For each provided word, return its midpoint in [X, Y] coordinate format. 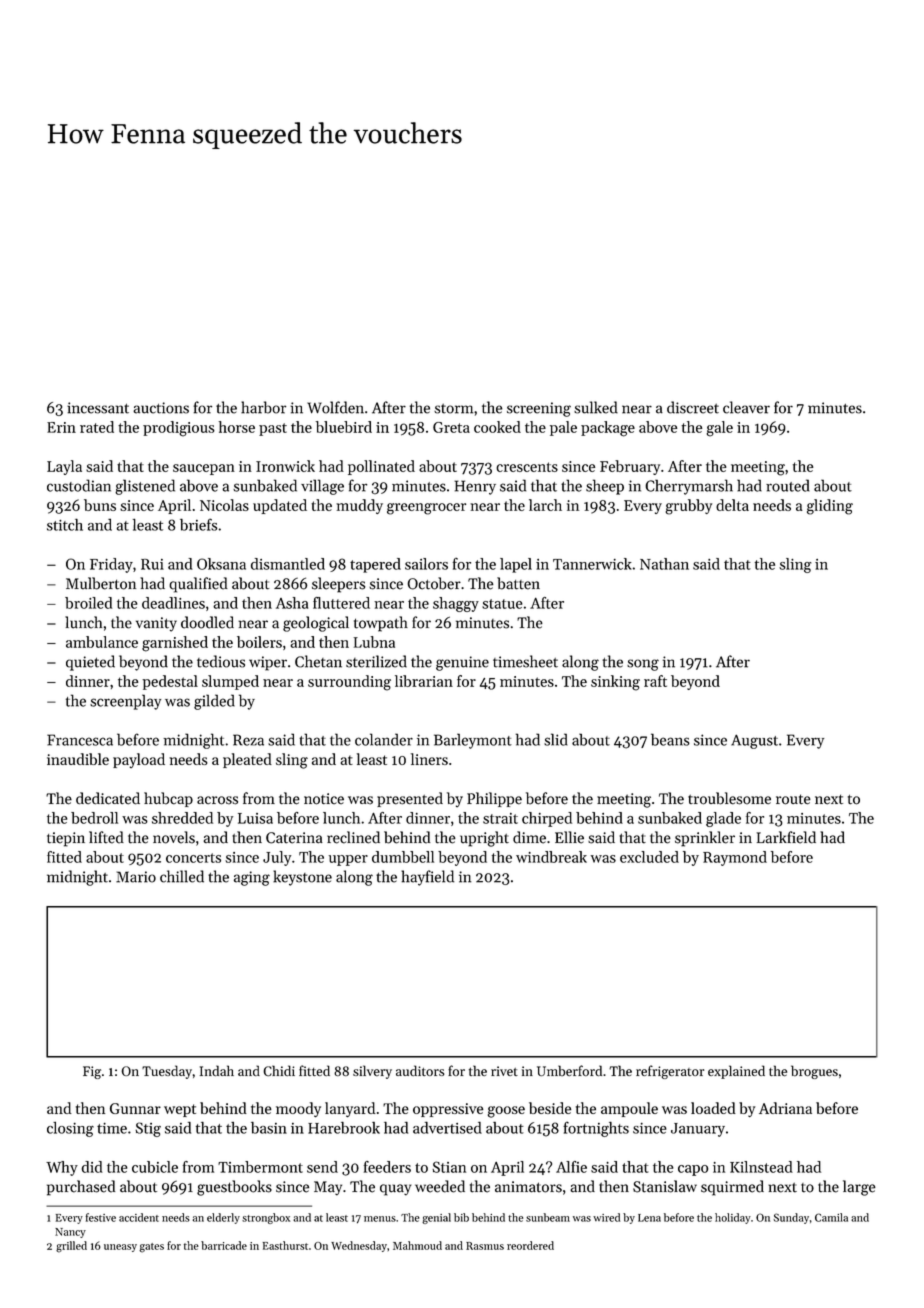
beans [670, 739]
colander [384, 739]
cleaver [746, 407]
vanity [156, 624]
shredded [182, 818]
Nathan [664, 564]
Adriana [785, 1108]
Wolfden [335, 407]
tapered [375, 565]
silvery [372, 1072]
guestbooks [234, 1188]
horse [237, 427]
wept [180, 1110]
